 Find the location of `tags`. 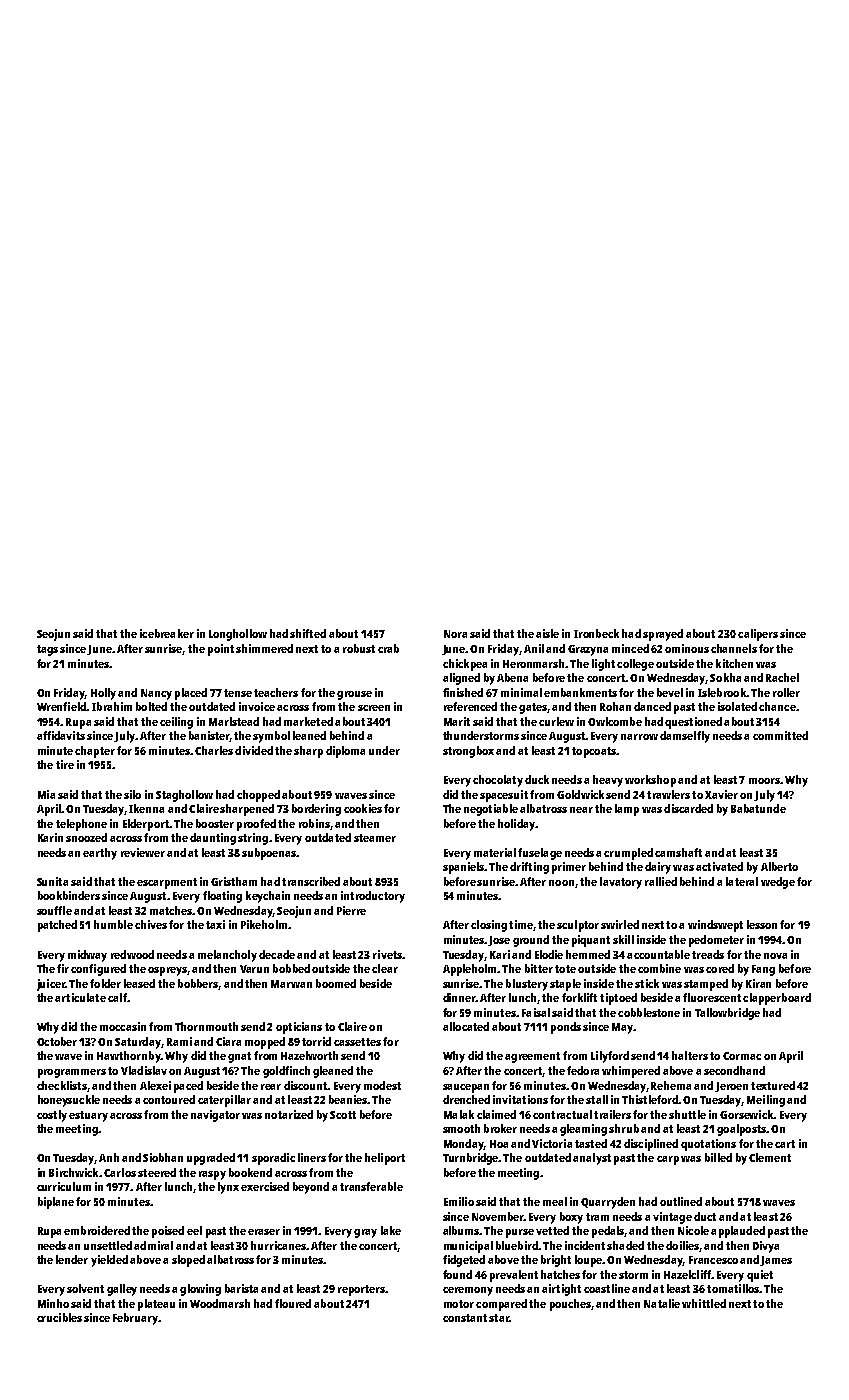

tags is located at coordinates (47, 650).
